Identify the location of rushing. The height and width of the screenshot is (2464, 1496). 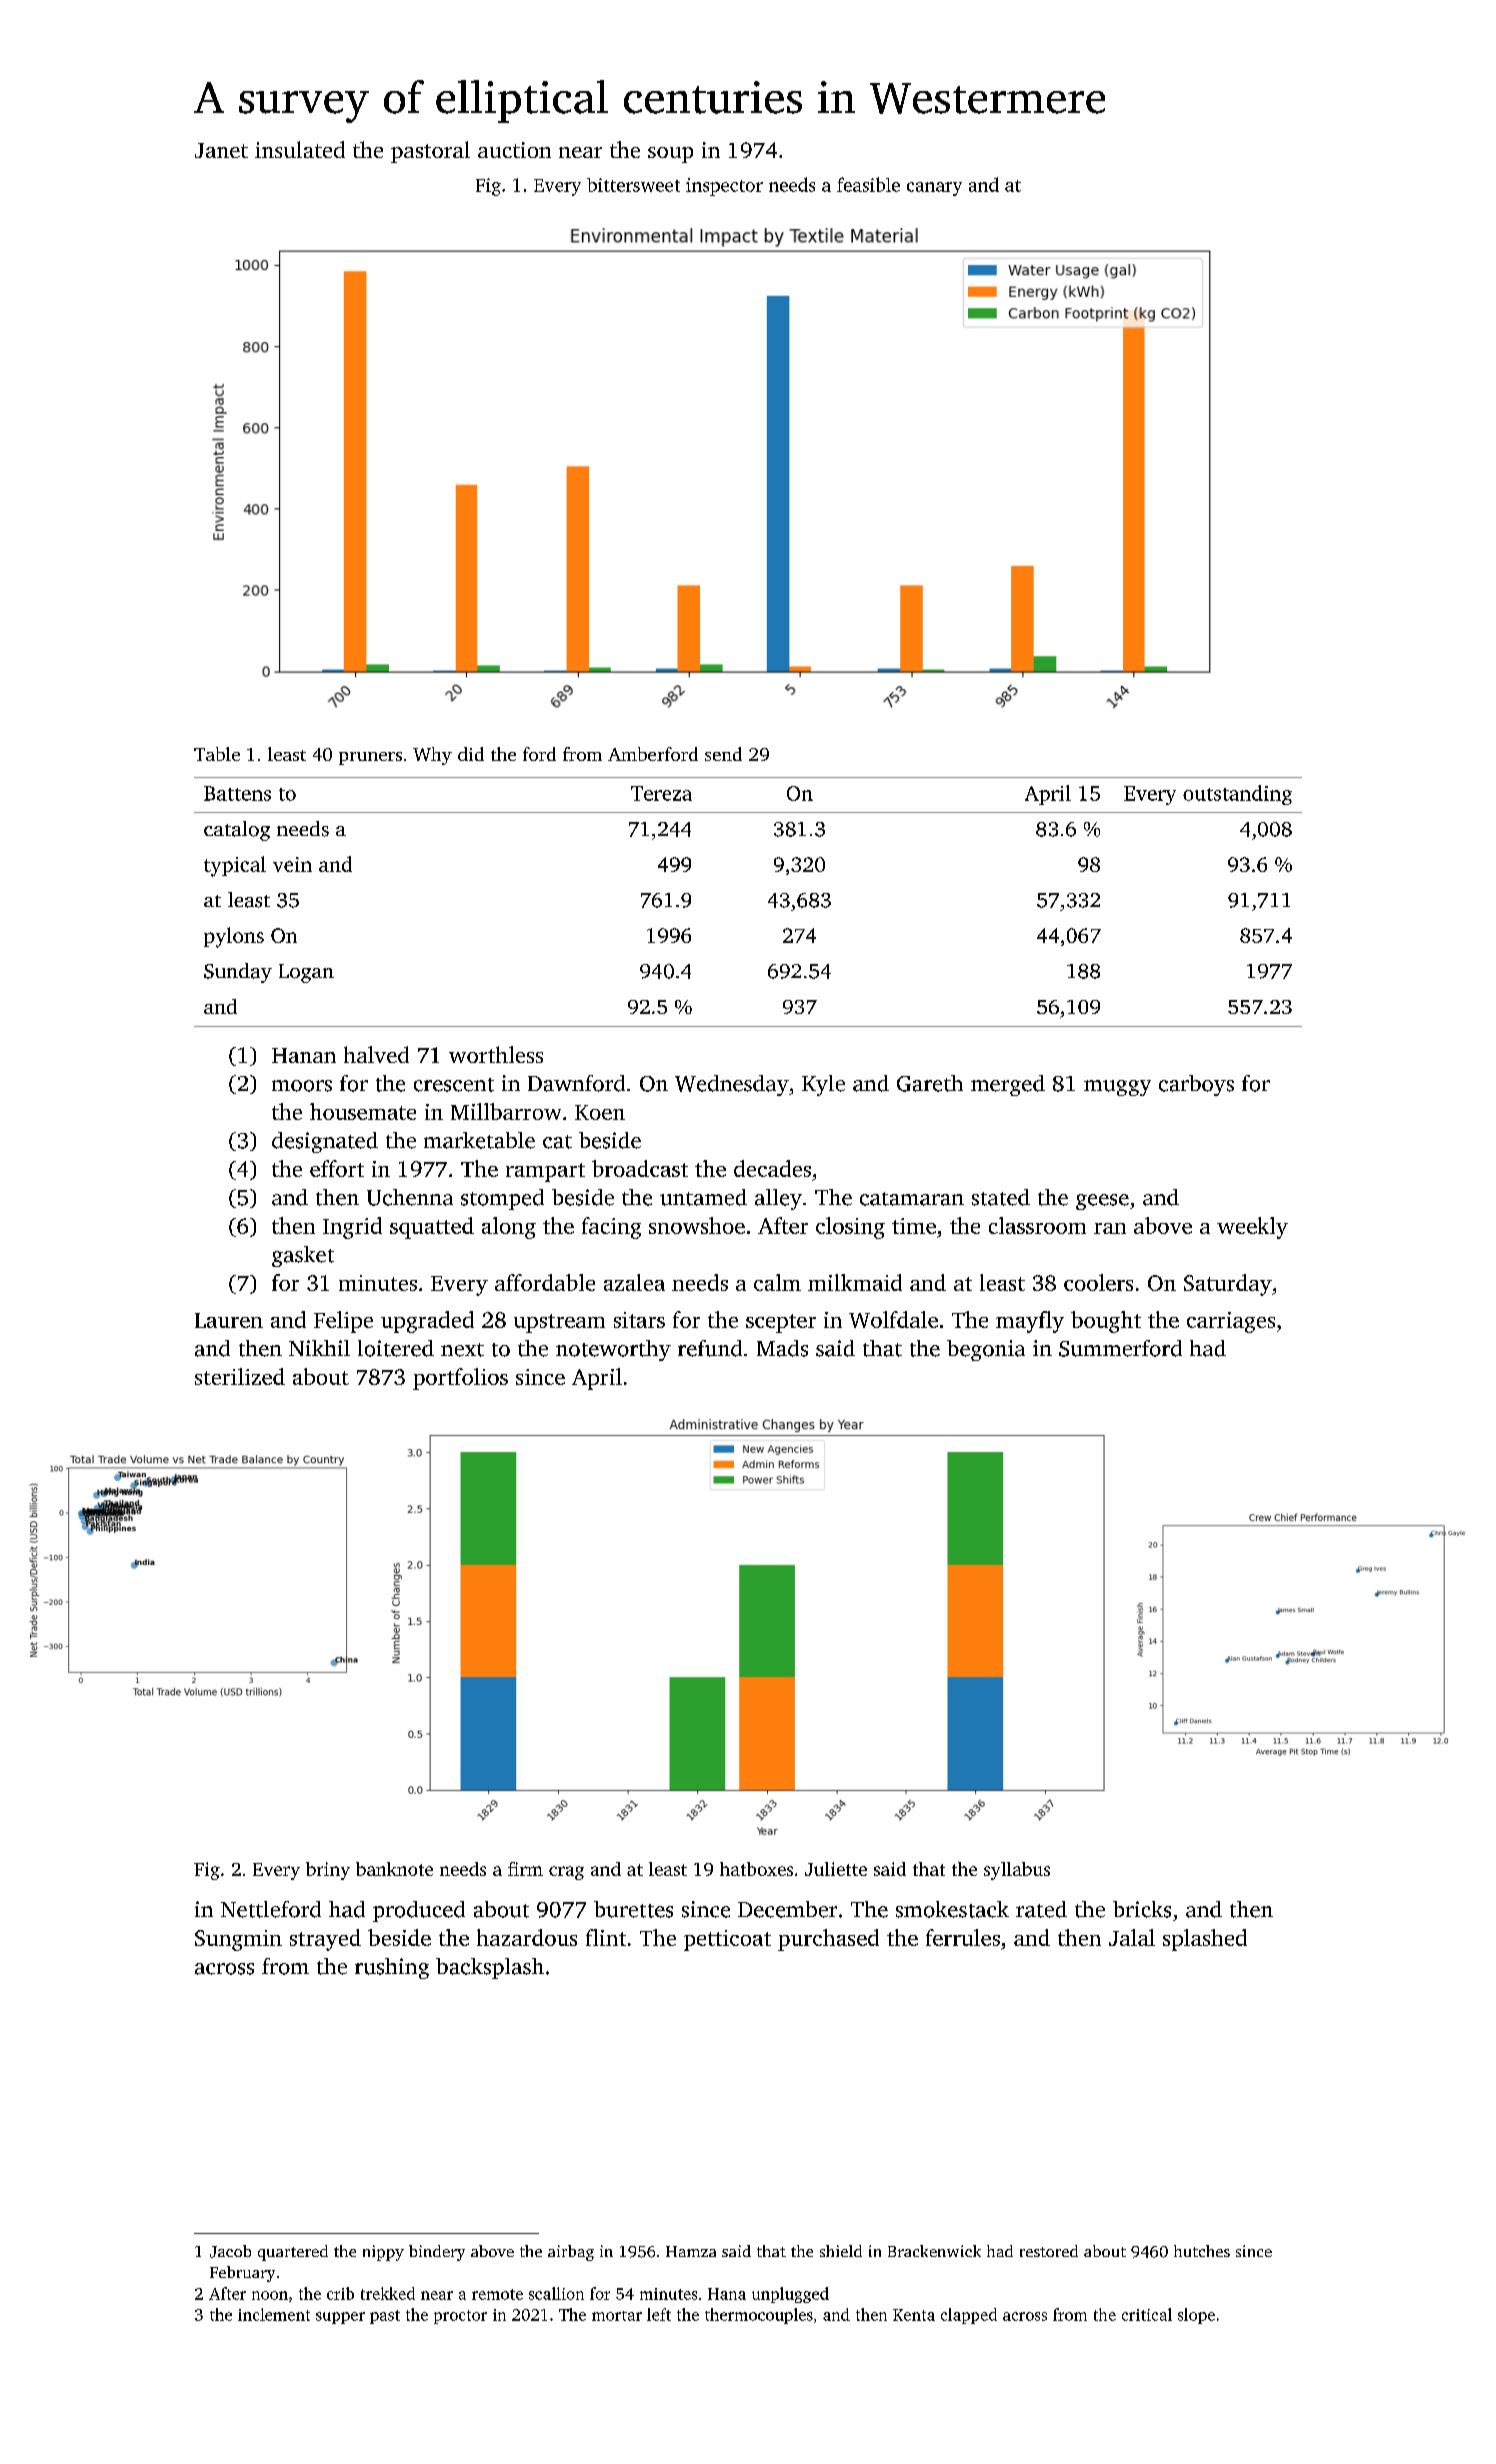
(392, 1968).
